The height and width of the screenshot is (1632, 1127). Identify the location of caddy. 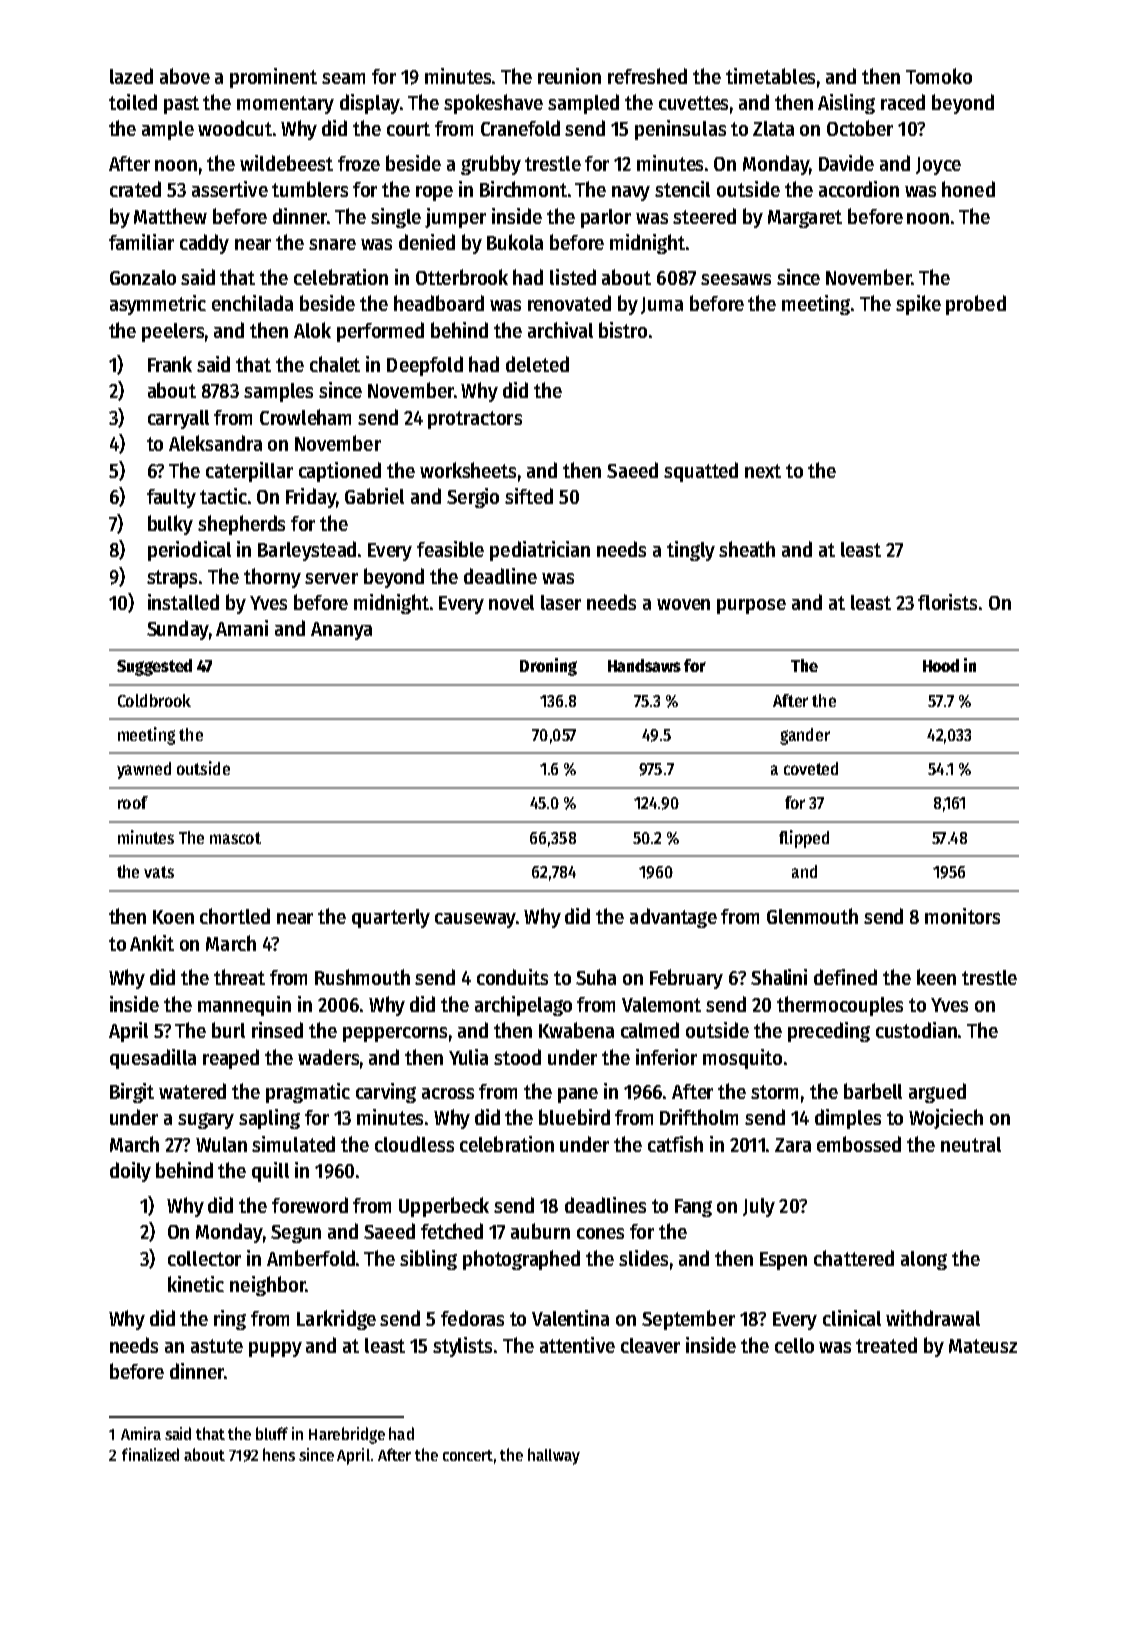
(204, 244).
